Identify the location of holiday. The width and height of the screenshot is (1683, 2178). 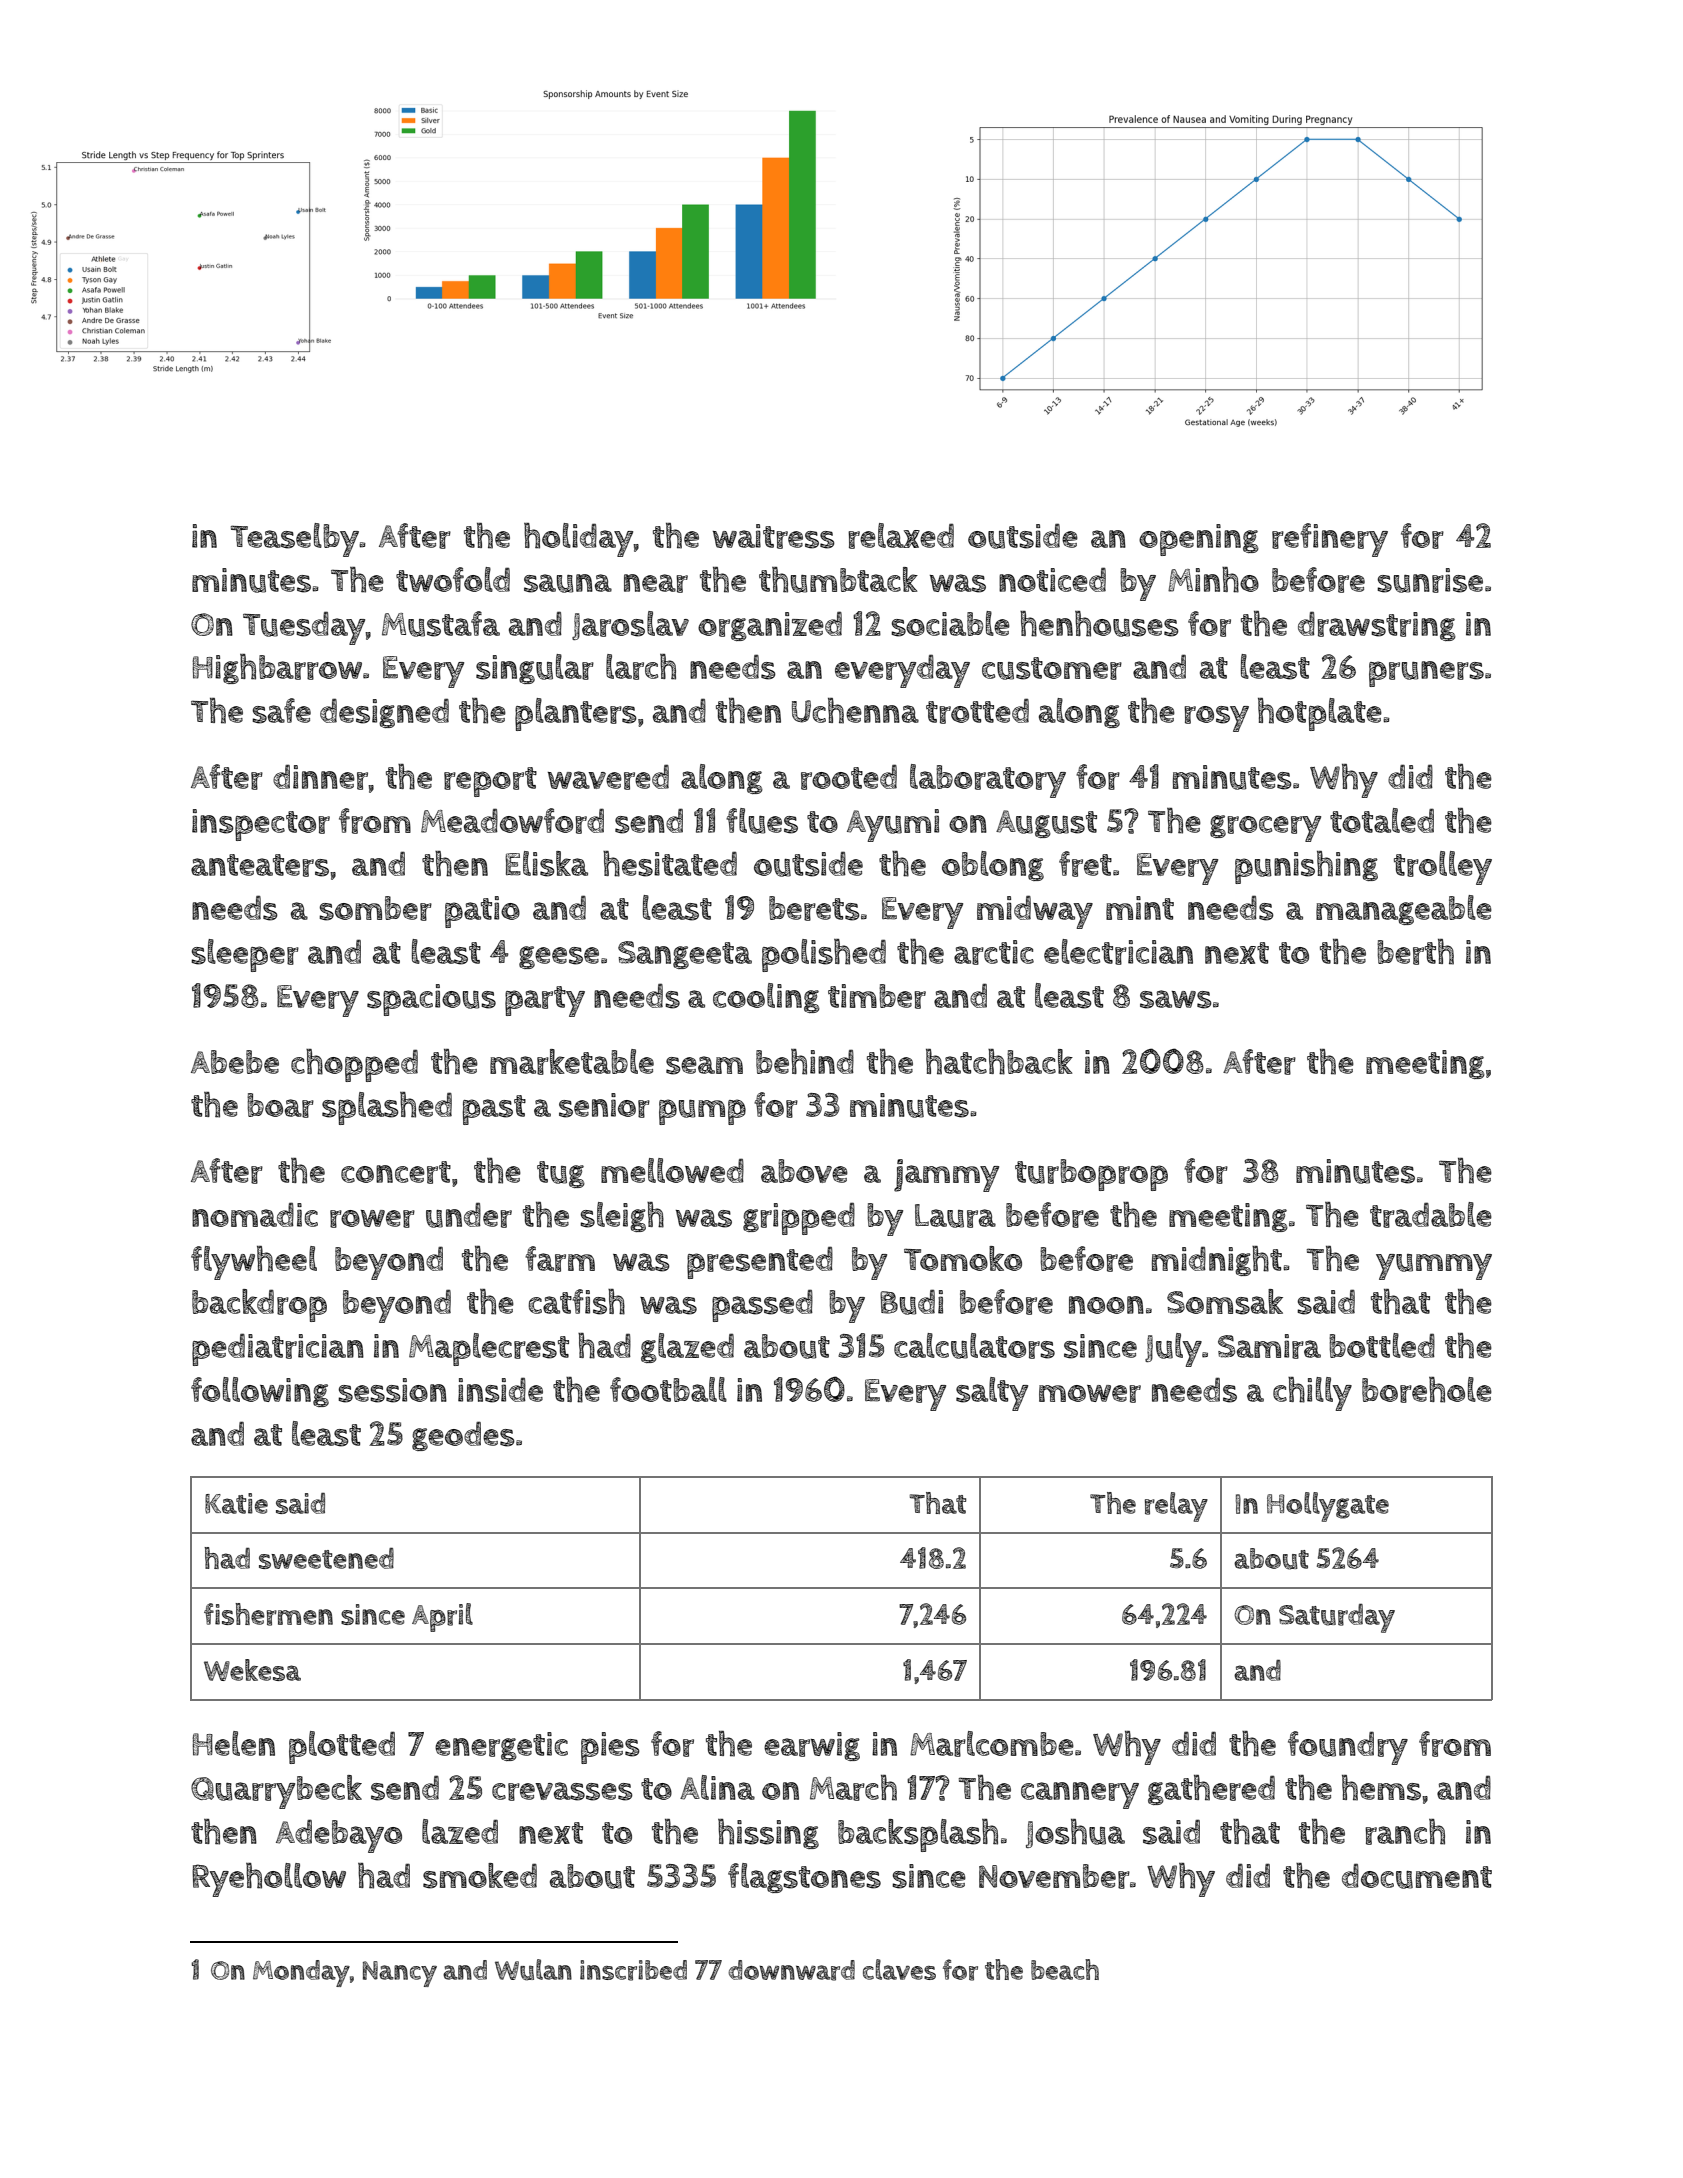
(578, 540).
